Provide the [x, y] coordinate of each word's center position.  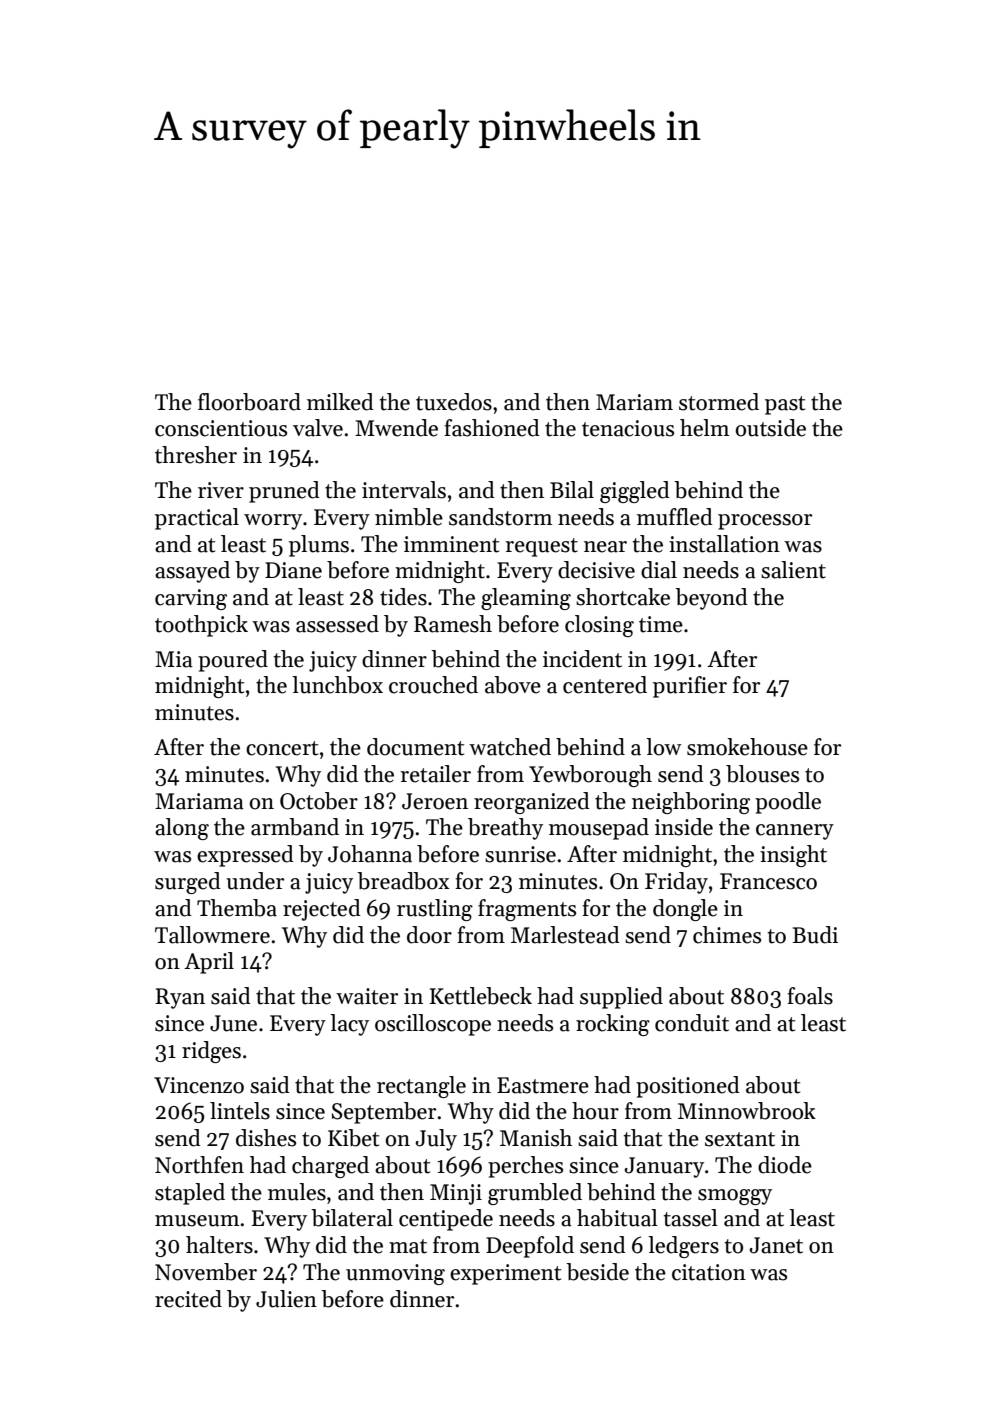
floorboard [249, 402]
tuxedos [454, 402]
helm [704, 428]
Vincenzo [199, 1085]
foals [810, 996]
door [429, 935]
